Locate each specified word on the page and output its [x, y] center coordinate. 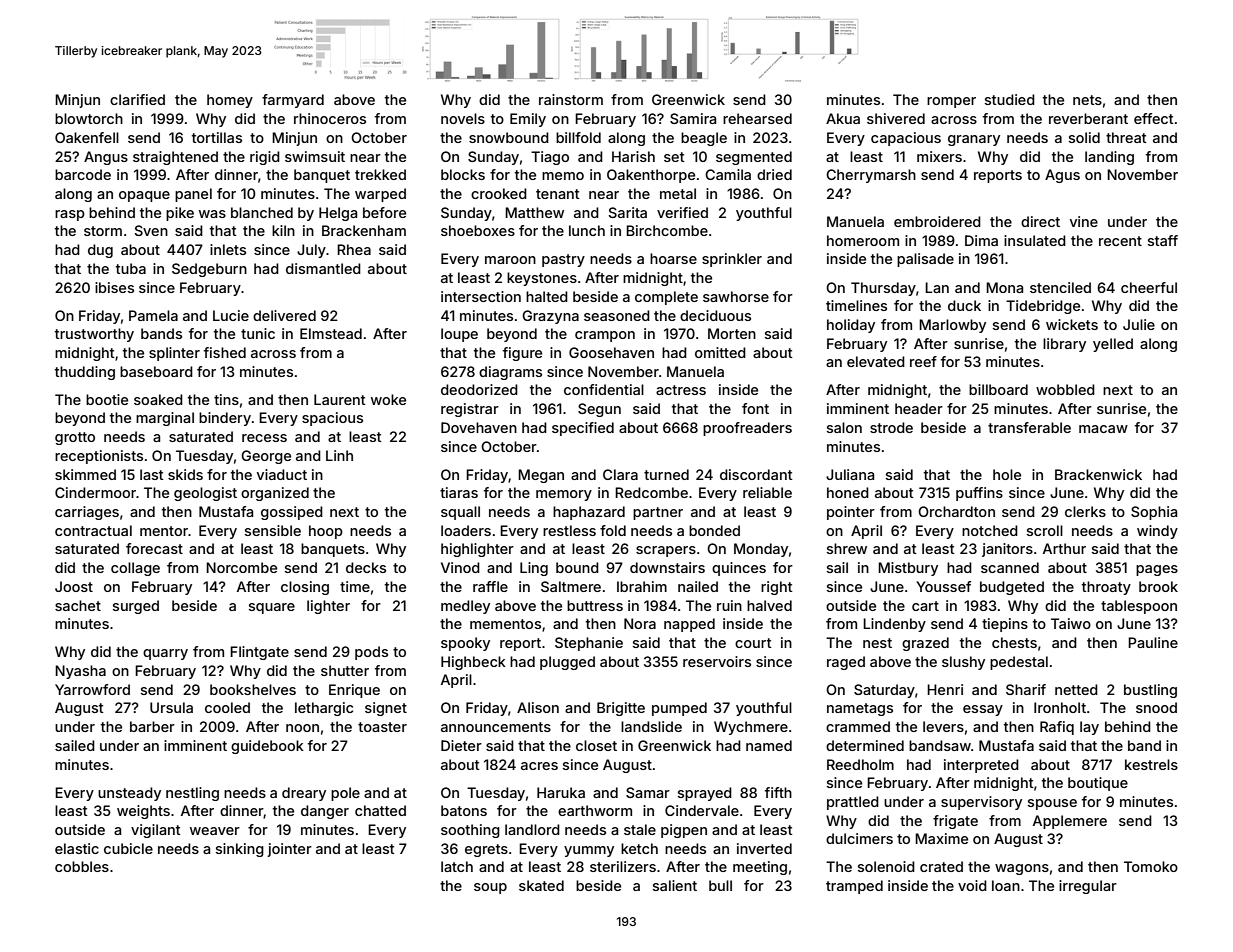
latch [457, 866]
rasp [70, 215]
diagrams [510, 373]
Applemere [1070, 822]
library [1064, 345]
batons [464, 810]
